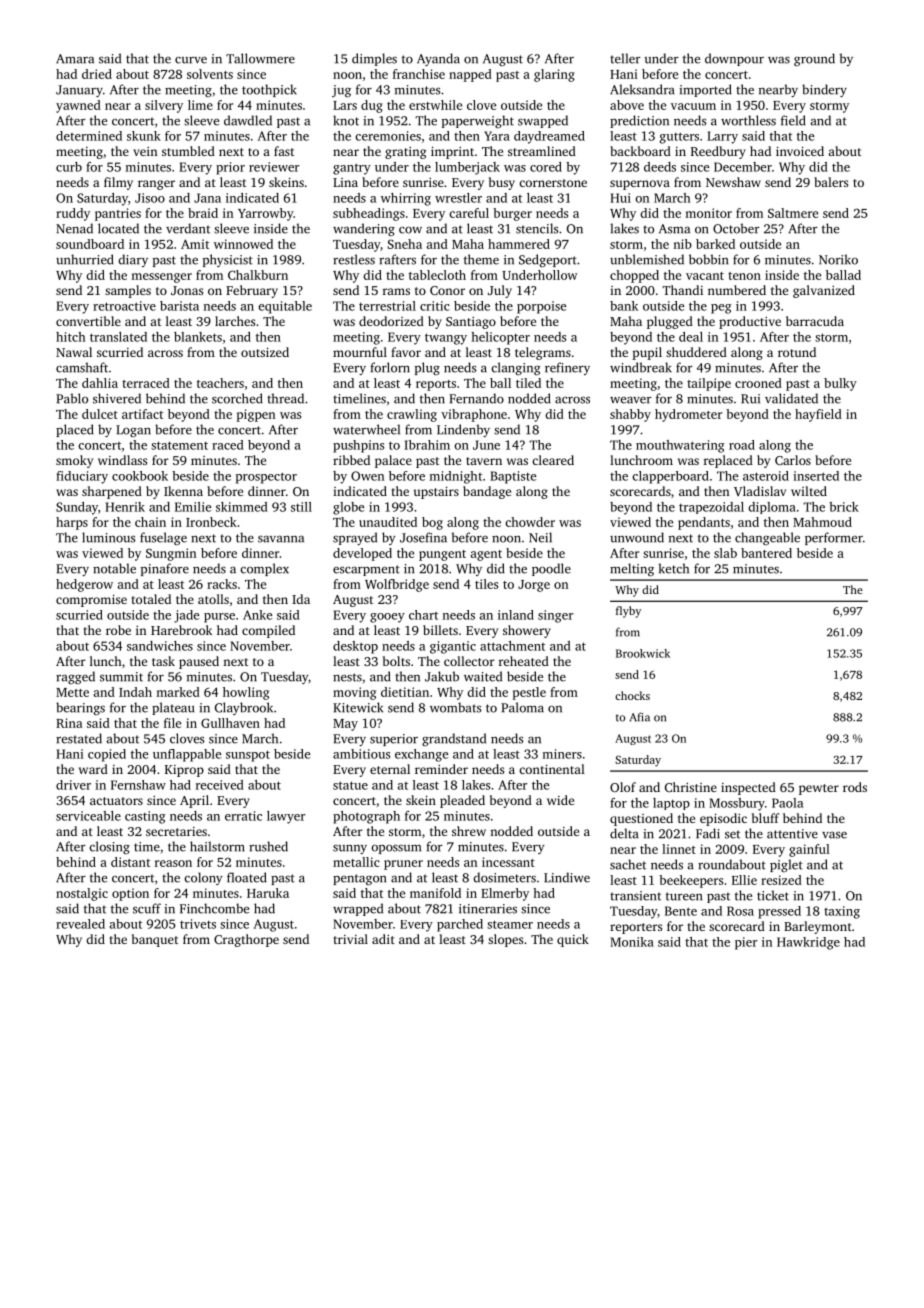 This image has width=924, height=1308. I want to click on barracuda, so click(815, 321).
